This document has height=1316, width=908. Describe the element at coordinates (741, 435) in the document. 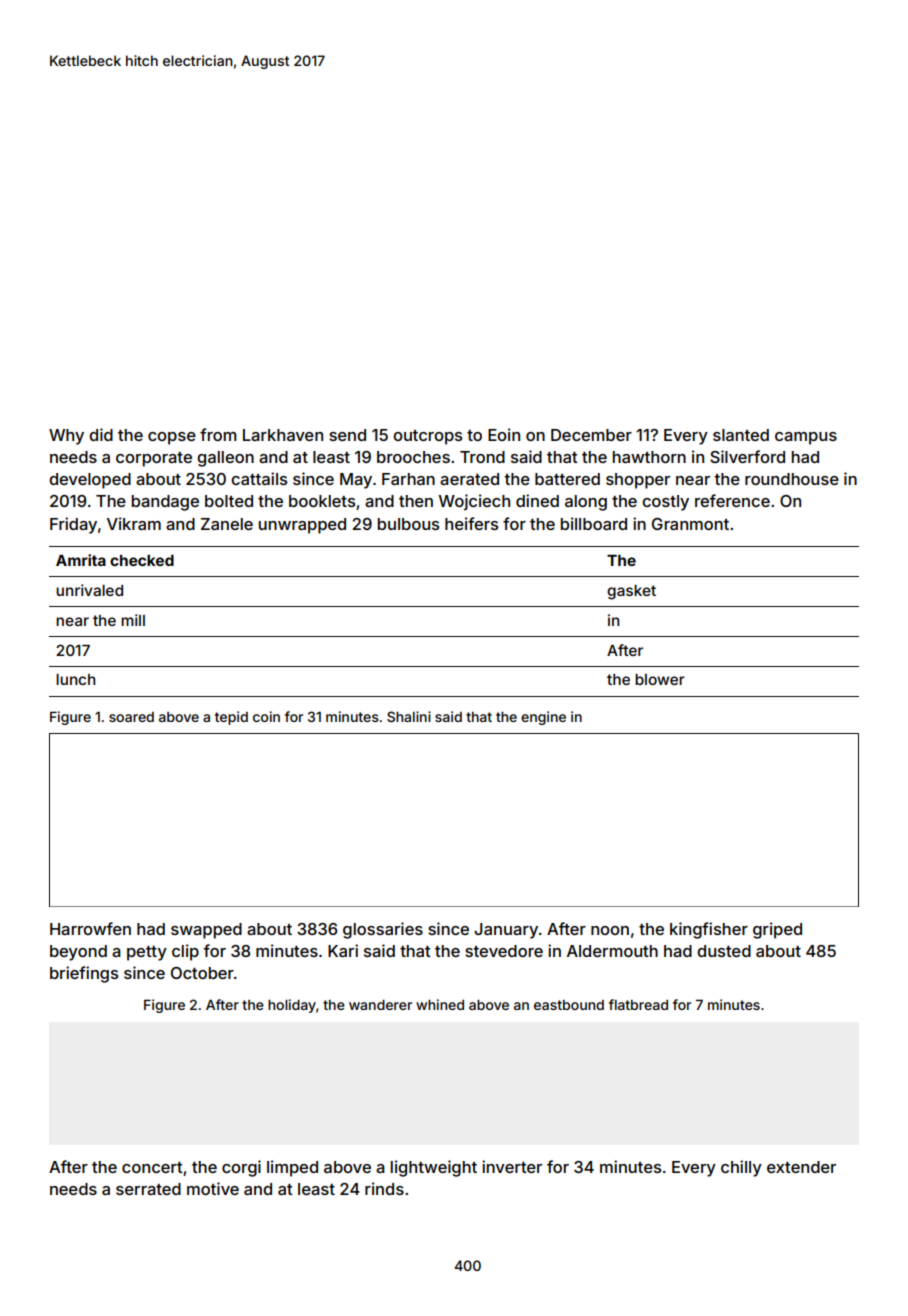

I see `slanted` at that location.
